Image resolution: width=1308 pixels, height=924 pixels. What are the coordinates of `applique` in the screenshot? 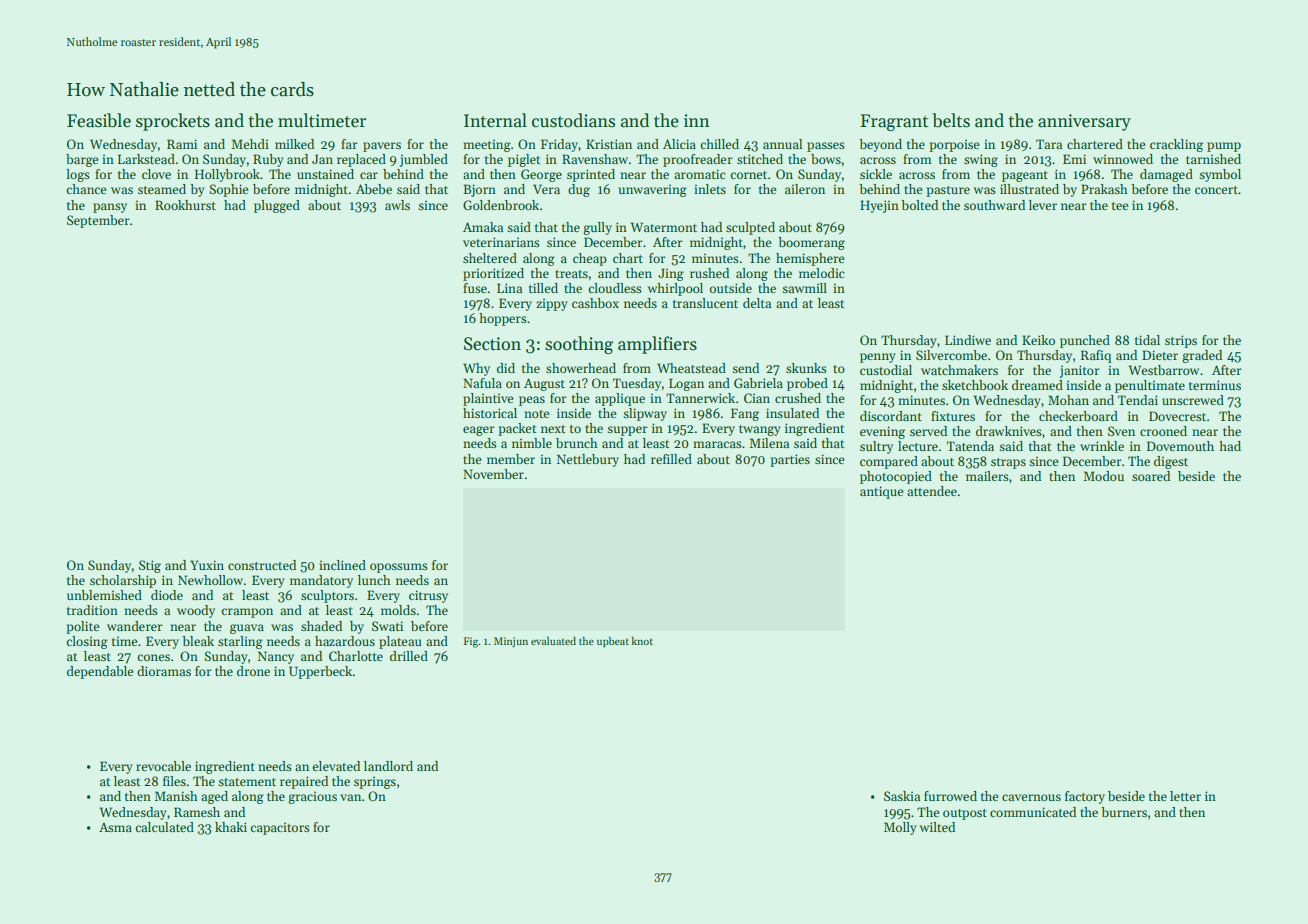 It's located at (620, 399).
